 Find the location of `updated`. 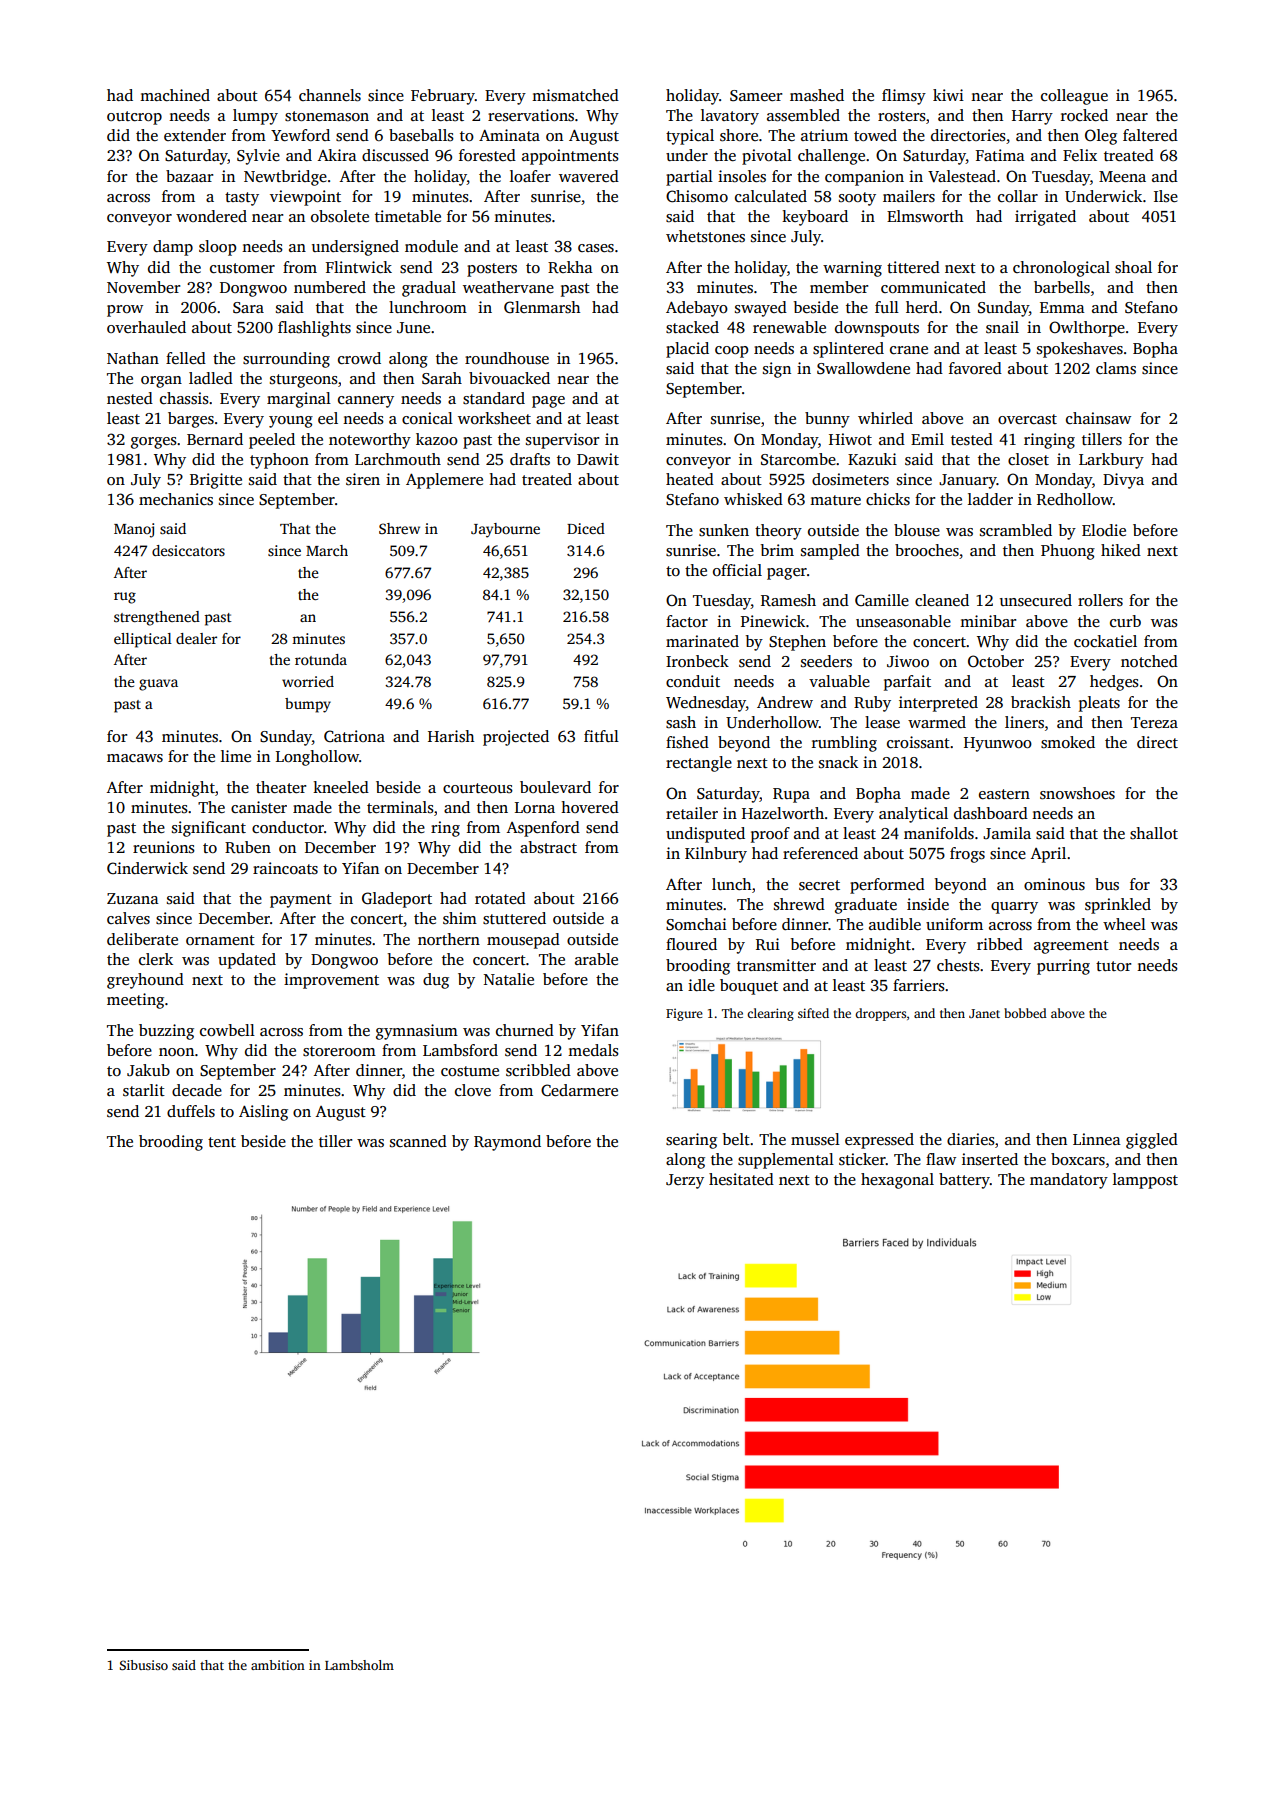

updated is located at coordinates (247, 961).
